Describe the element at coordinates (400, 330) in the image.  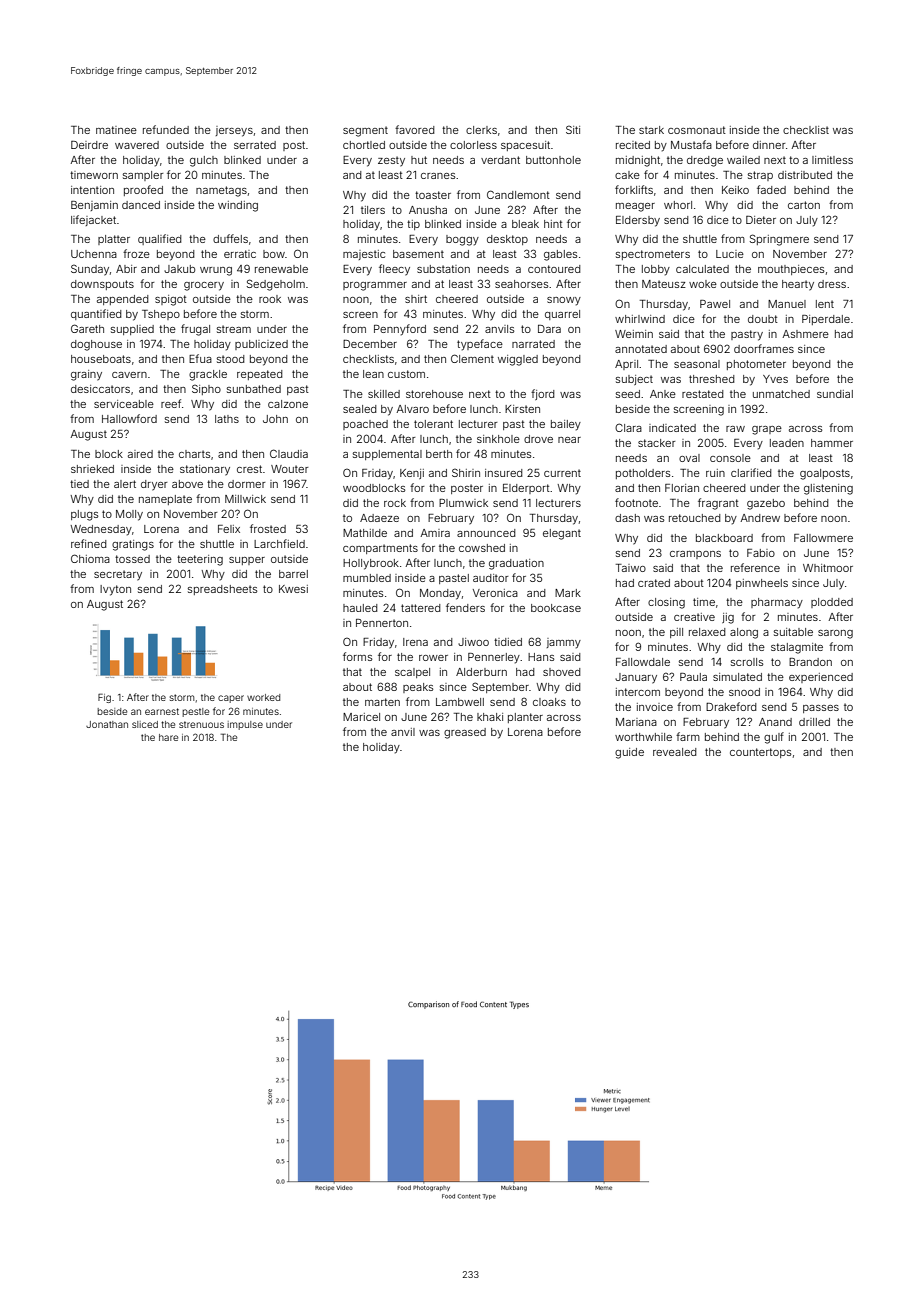
I see `Pennyford` at that location.
